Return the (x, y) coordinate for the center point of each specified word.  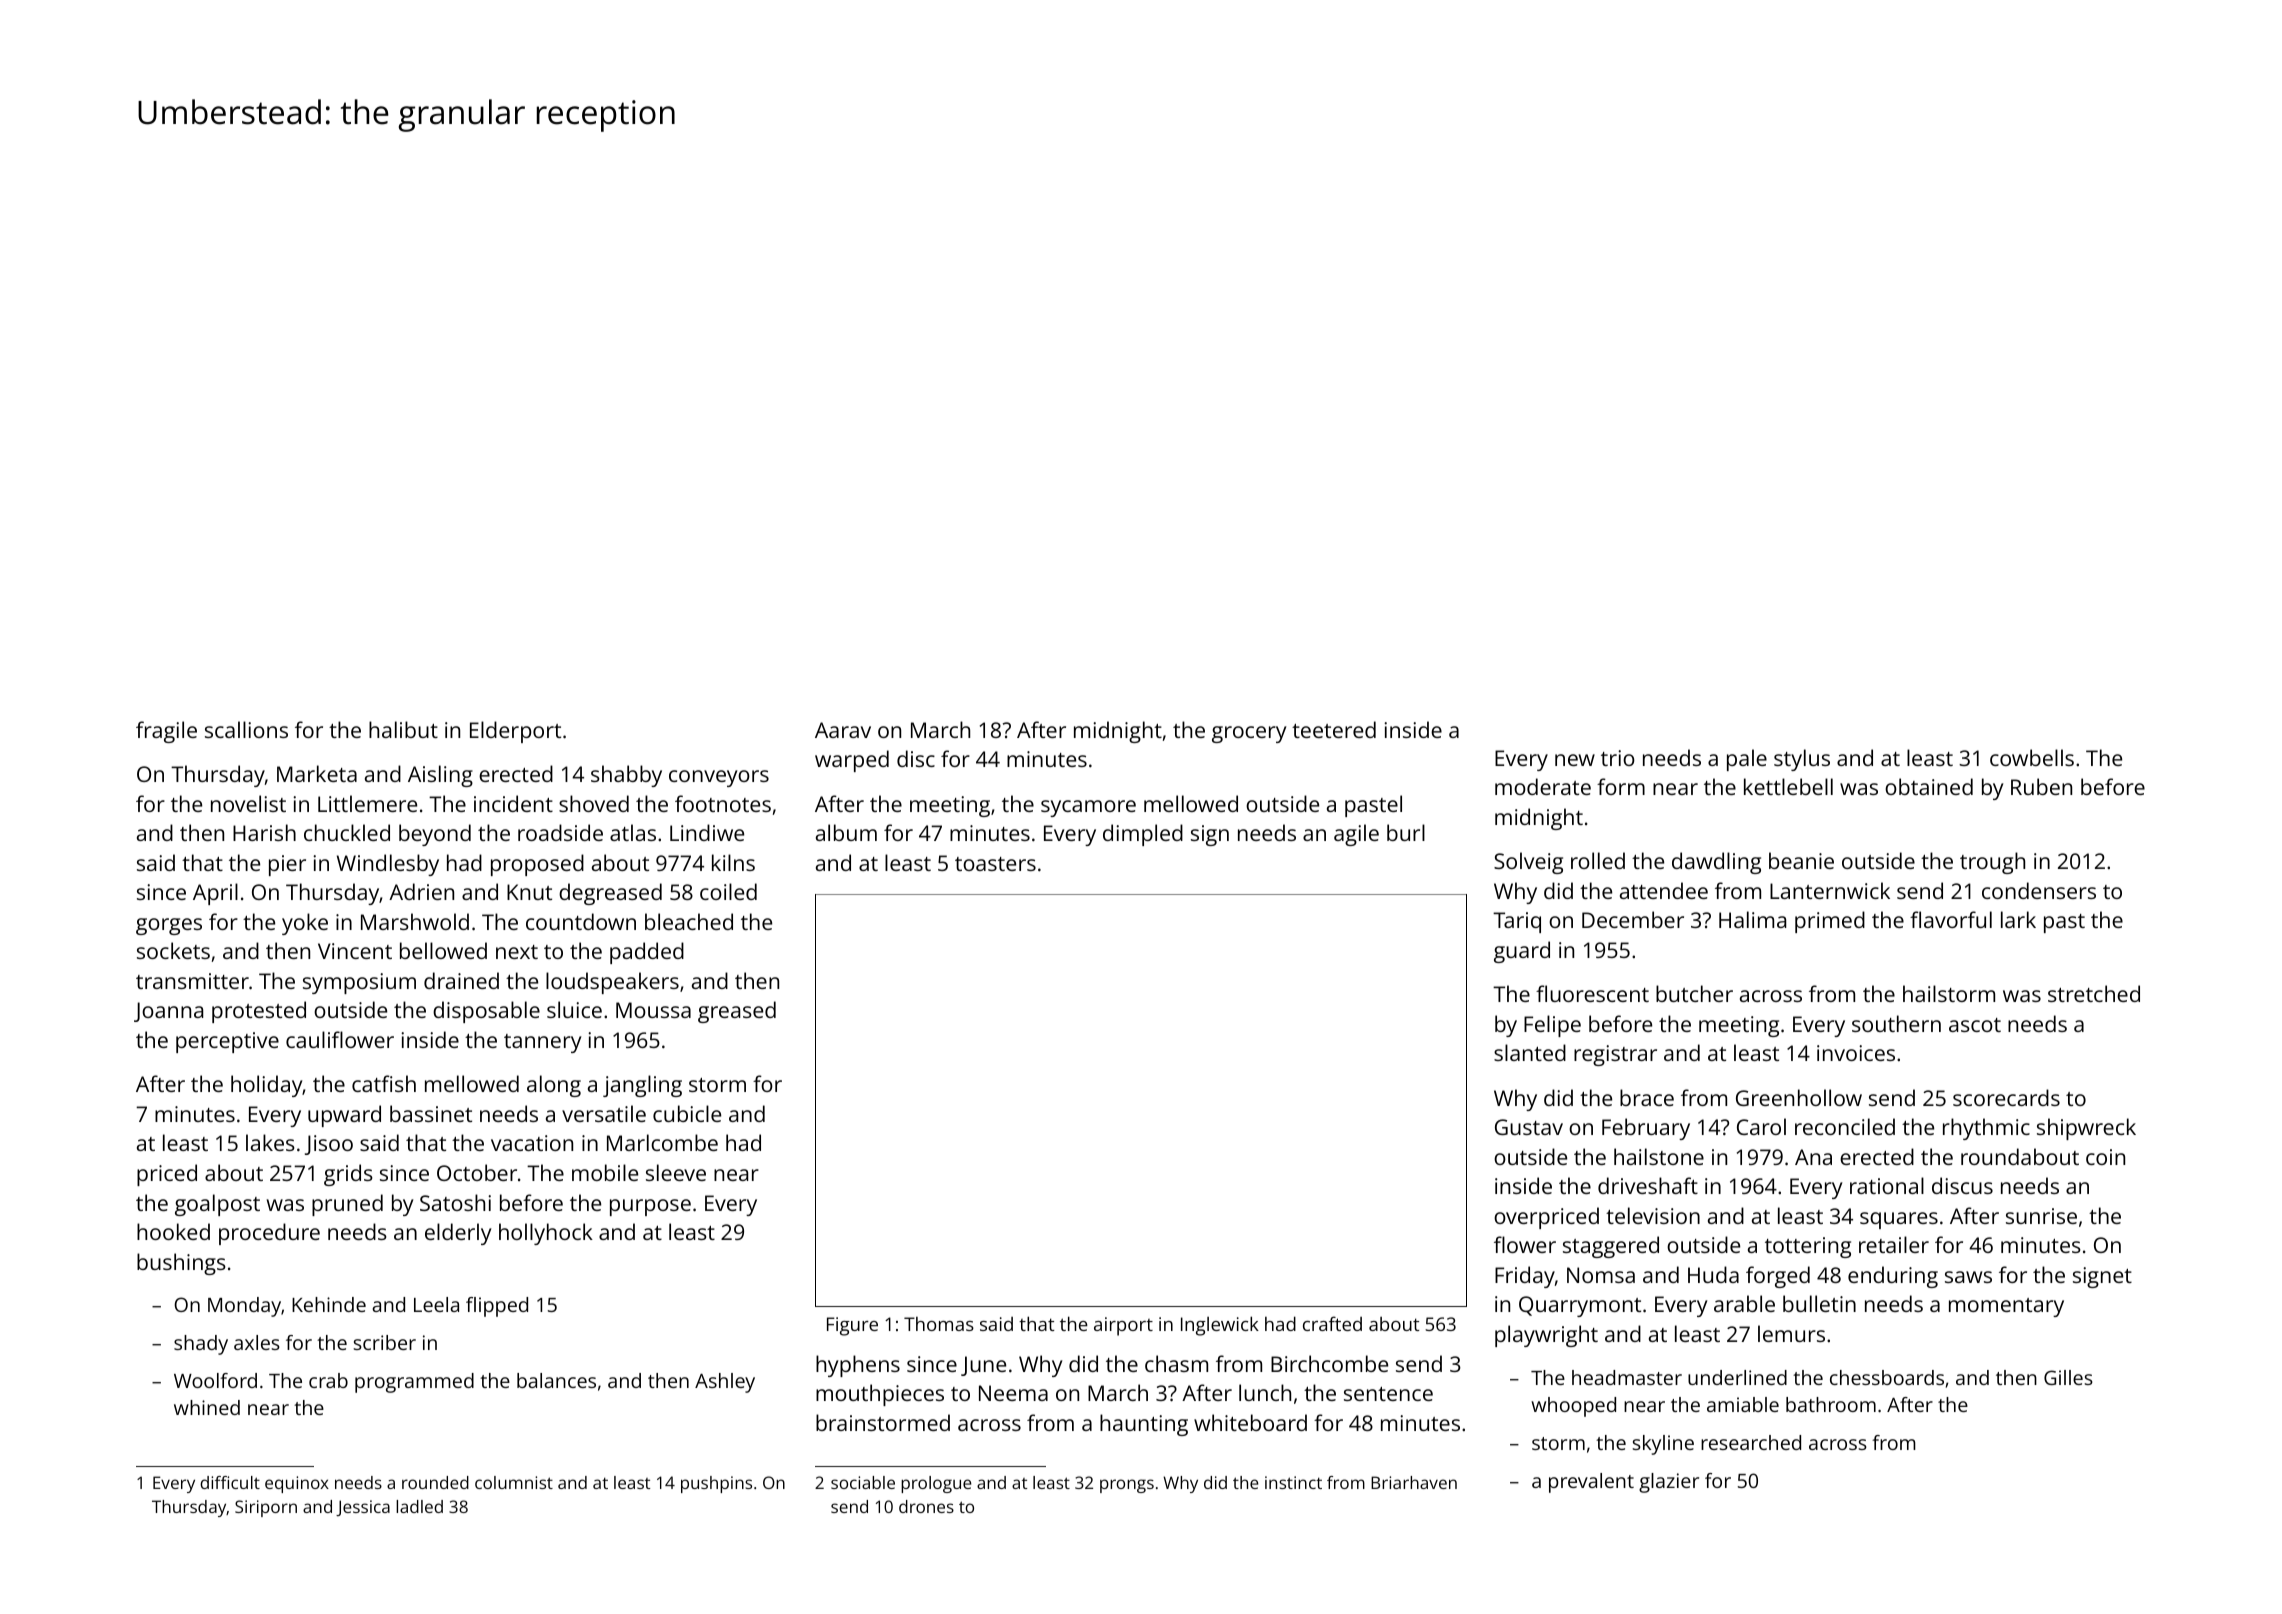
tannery (542, 1043)
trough (1992, 863)
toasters (995, 864)
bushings (181, 1264)
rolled (1598, 860)
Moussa (653, 1010)
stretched (2094, 993)
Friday (1525, 1277)
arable (1744, 1303)
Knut (529, 892)
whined (207, 1407)
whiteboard (1250, 1422)
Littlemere (367, 803)
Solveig (1528, 863)
